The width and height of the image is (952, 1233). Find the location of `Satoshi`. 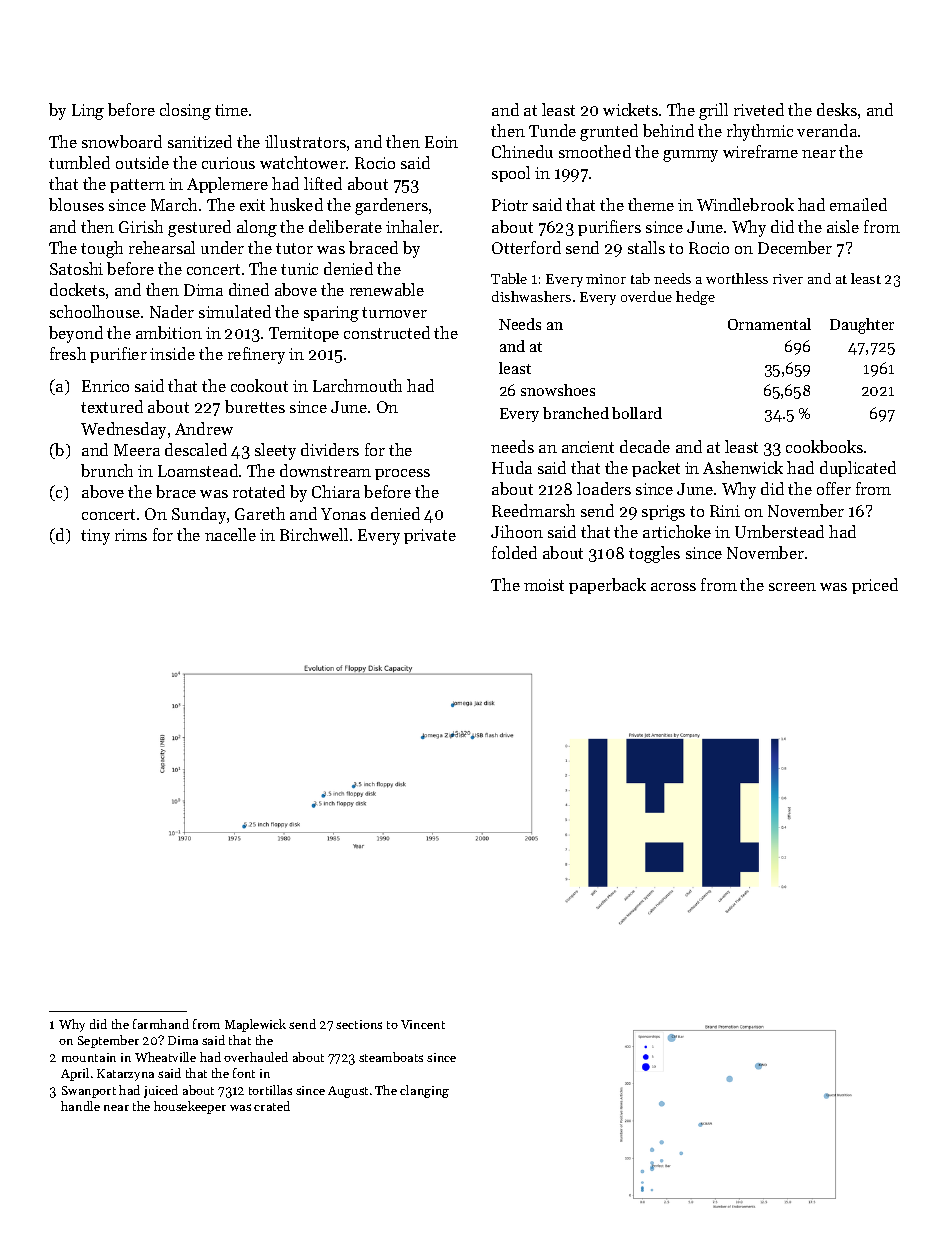

Satoshi is located at coordinates (76, 268).
